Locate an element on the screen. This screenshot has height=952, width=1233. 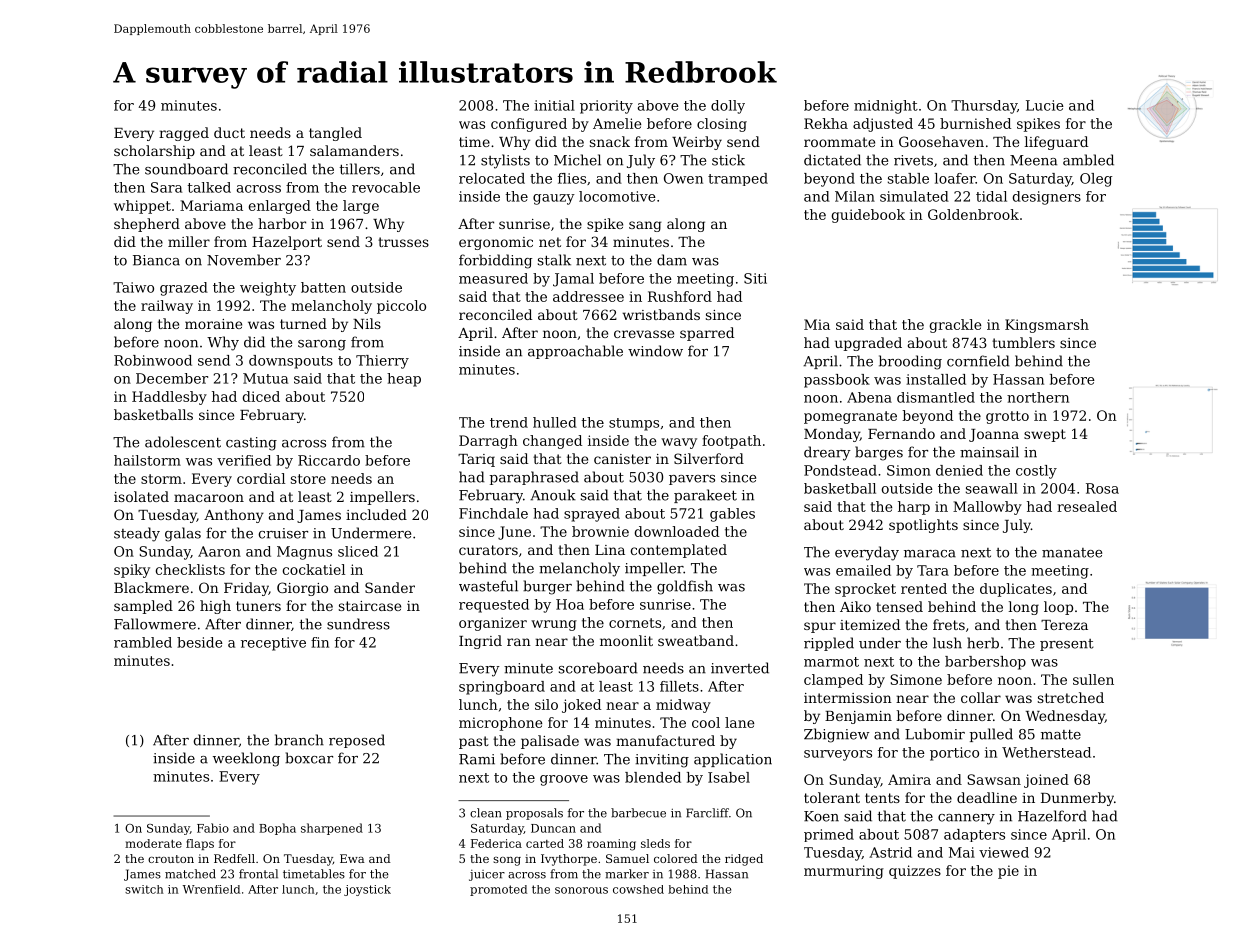
dolly is located at coordinates (728, 107).
